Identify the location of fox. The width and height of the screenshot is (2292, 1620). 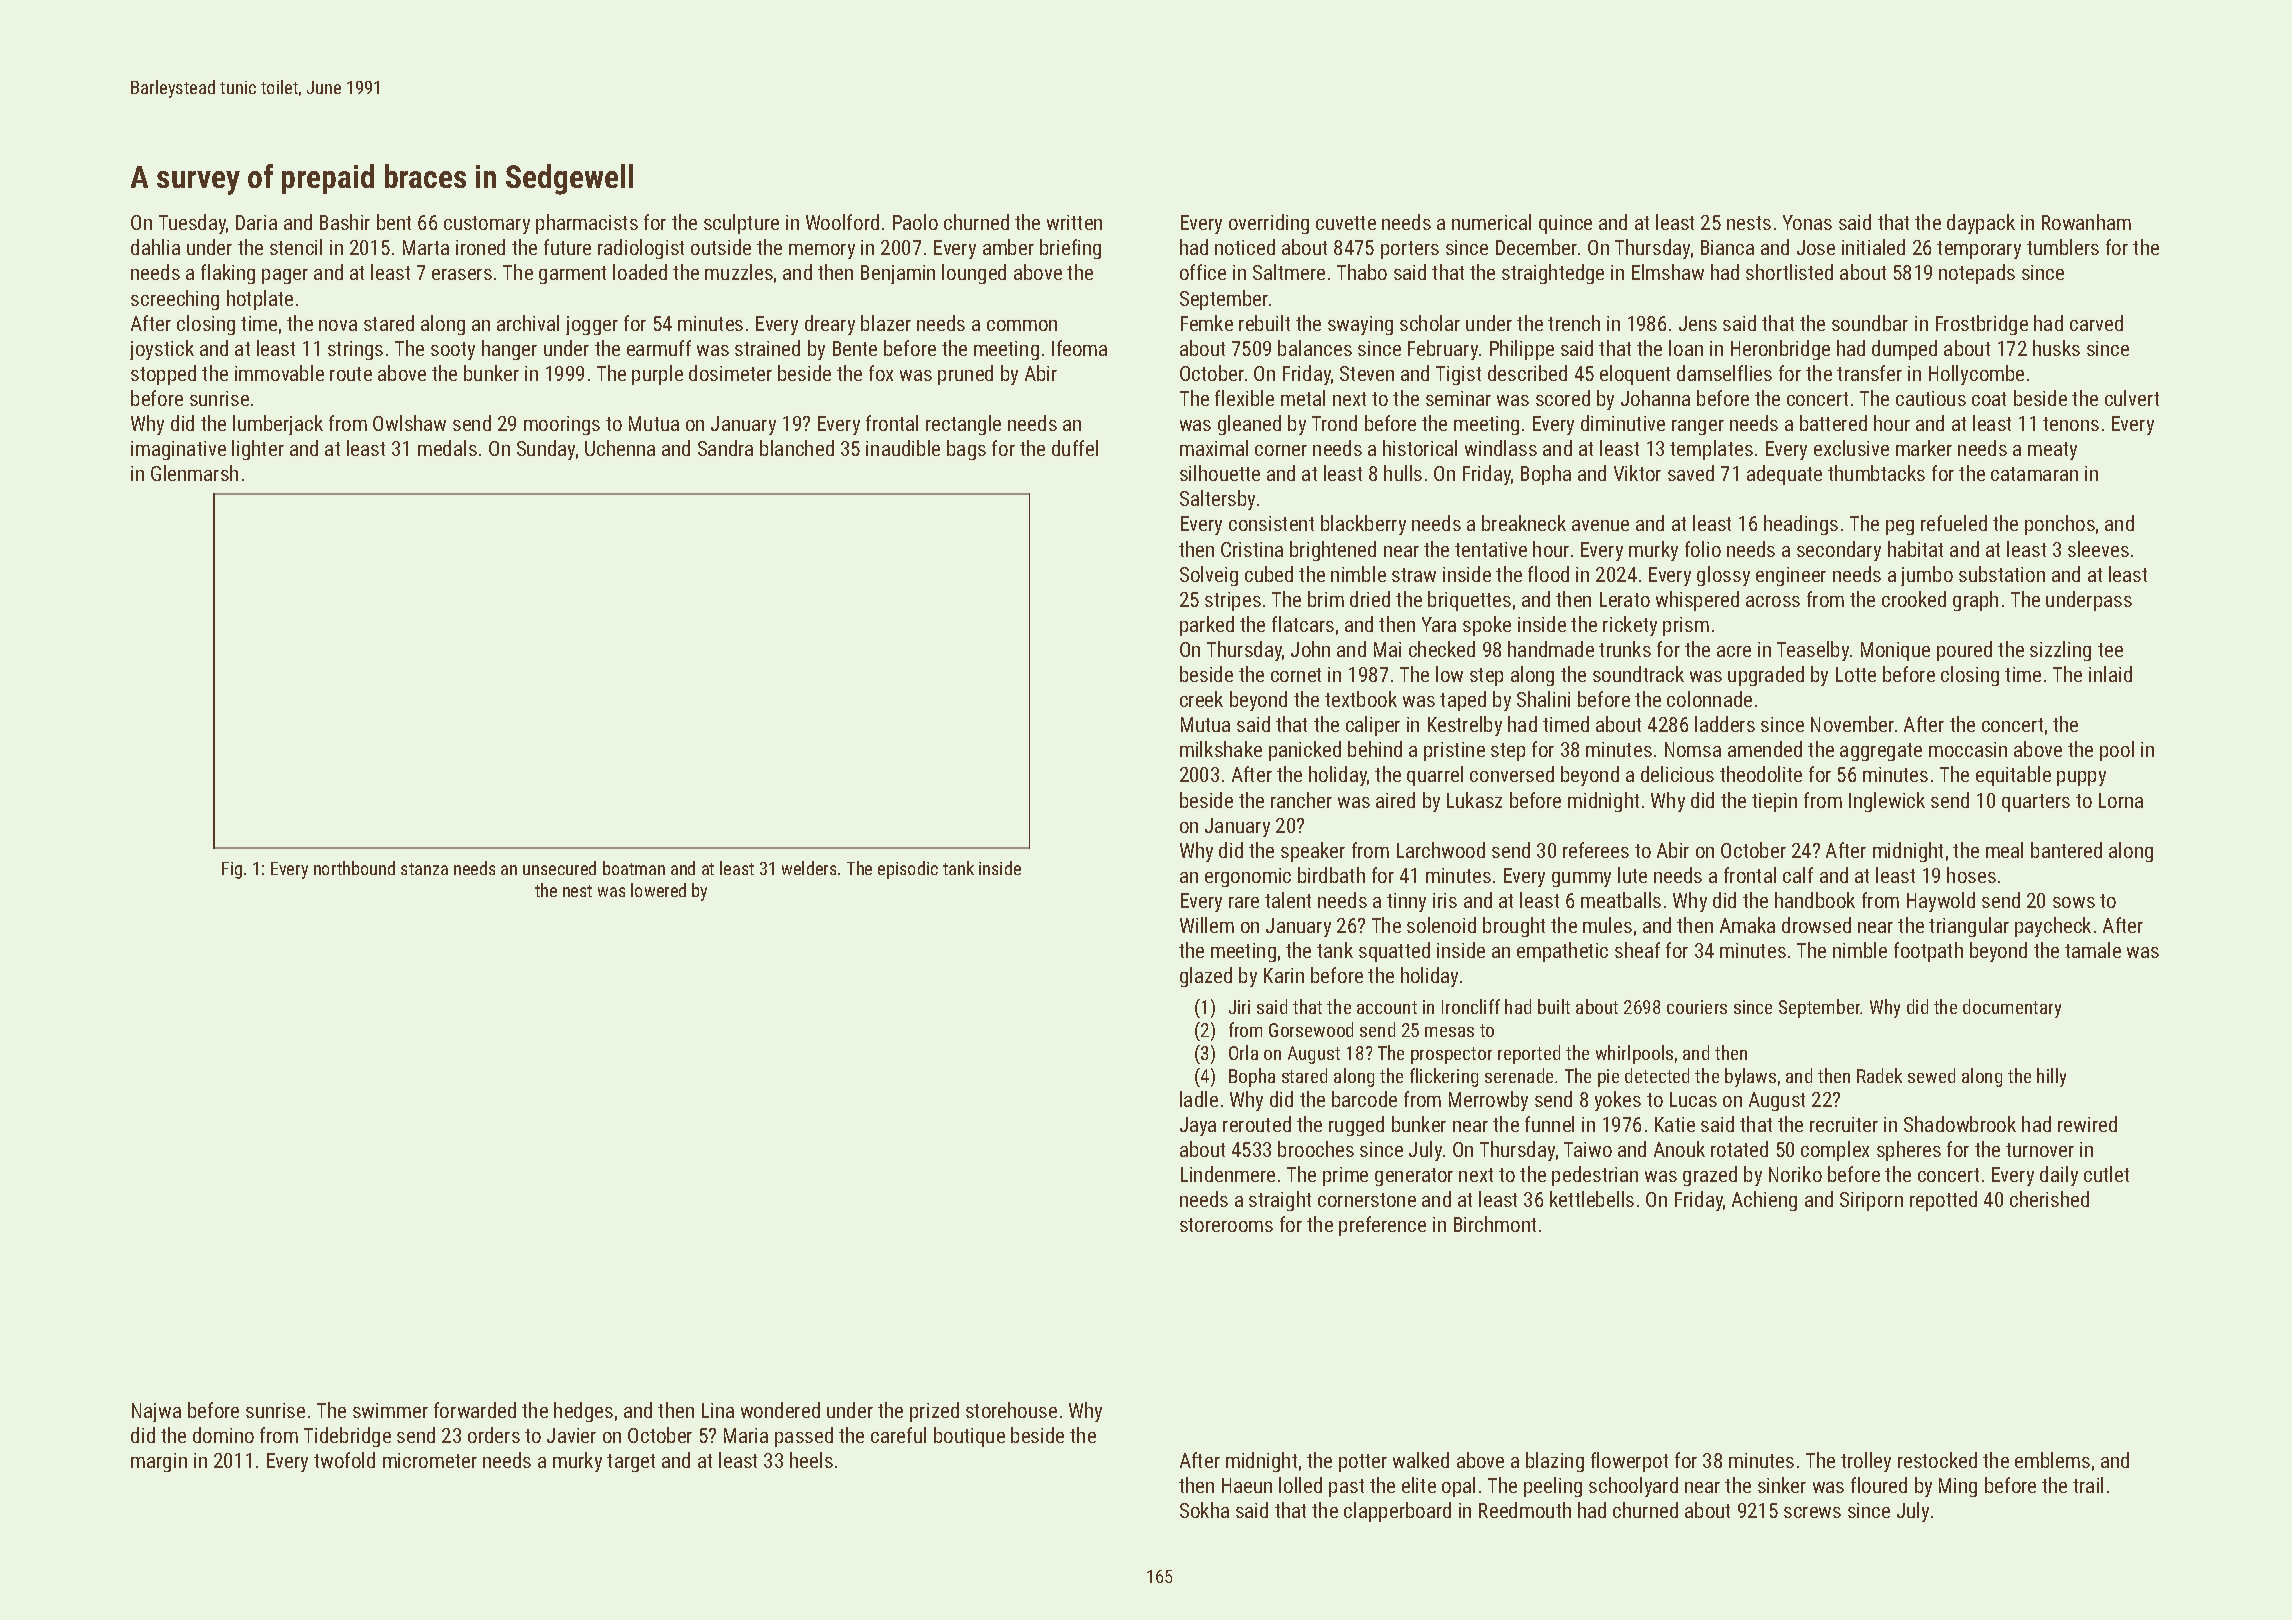
(881, 373).
